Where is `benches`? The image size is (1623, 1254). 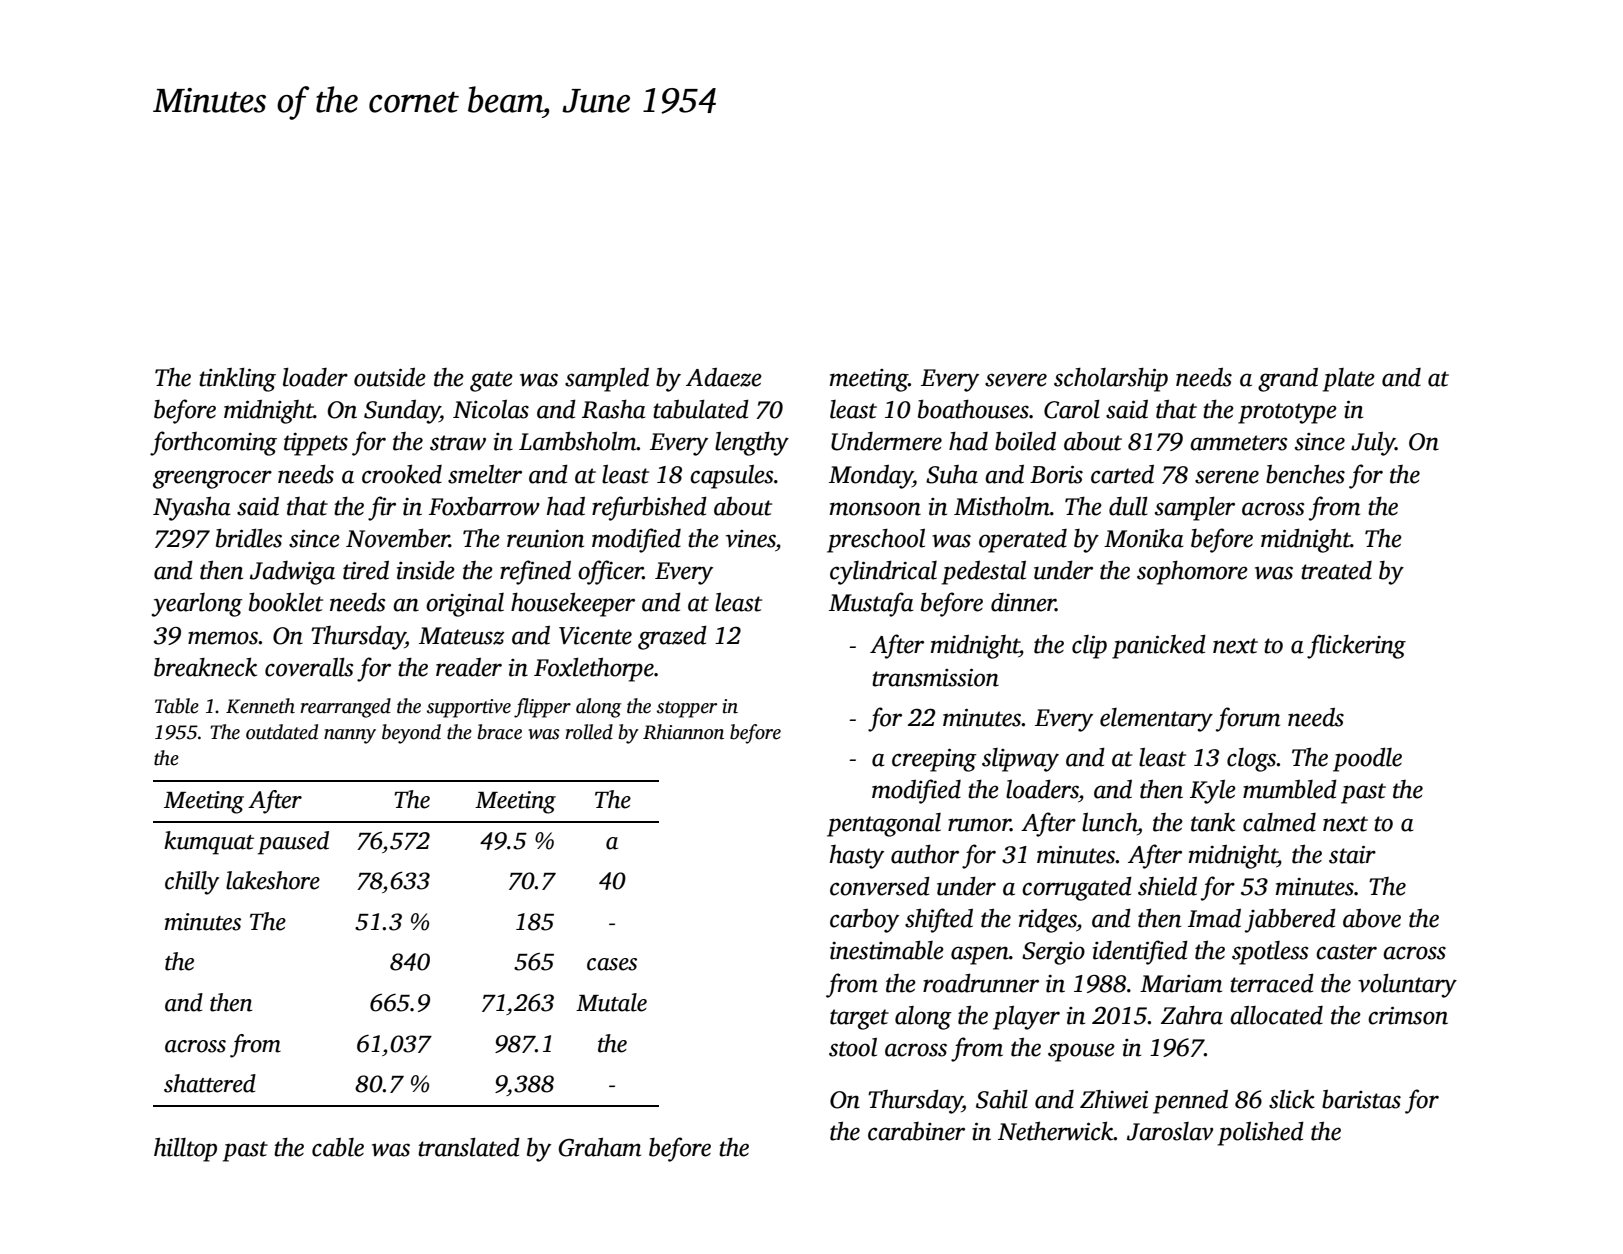 benches is located at coordinates (1305, 474).
